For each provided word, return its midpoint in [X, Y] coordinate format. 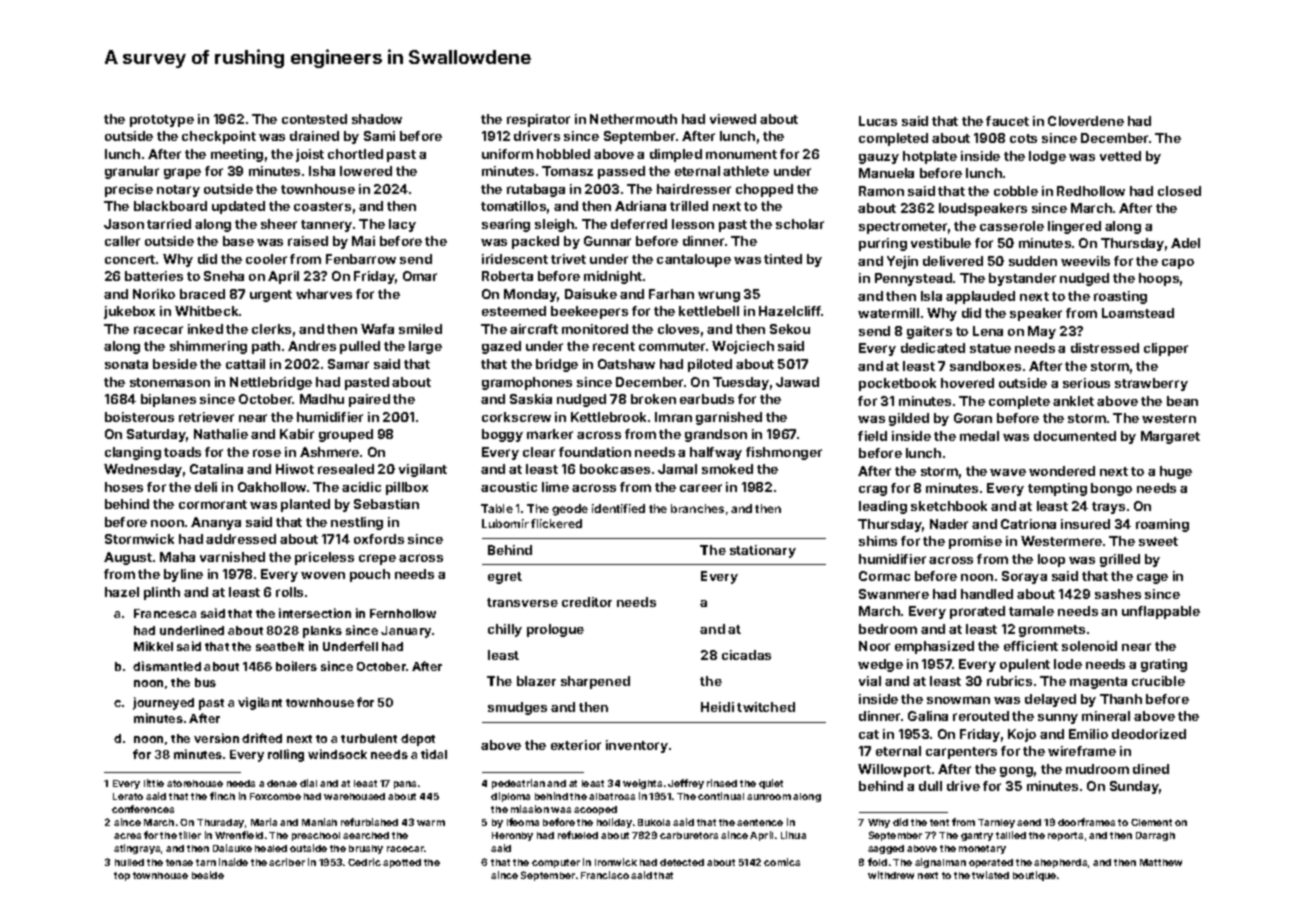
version [216, 738]
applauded [980, 297]
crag [873, 490]
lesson [693, 224]
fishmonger [784, 453]
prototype [162, 121]
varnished [232, 557]
